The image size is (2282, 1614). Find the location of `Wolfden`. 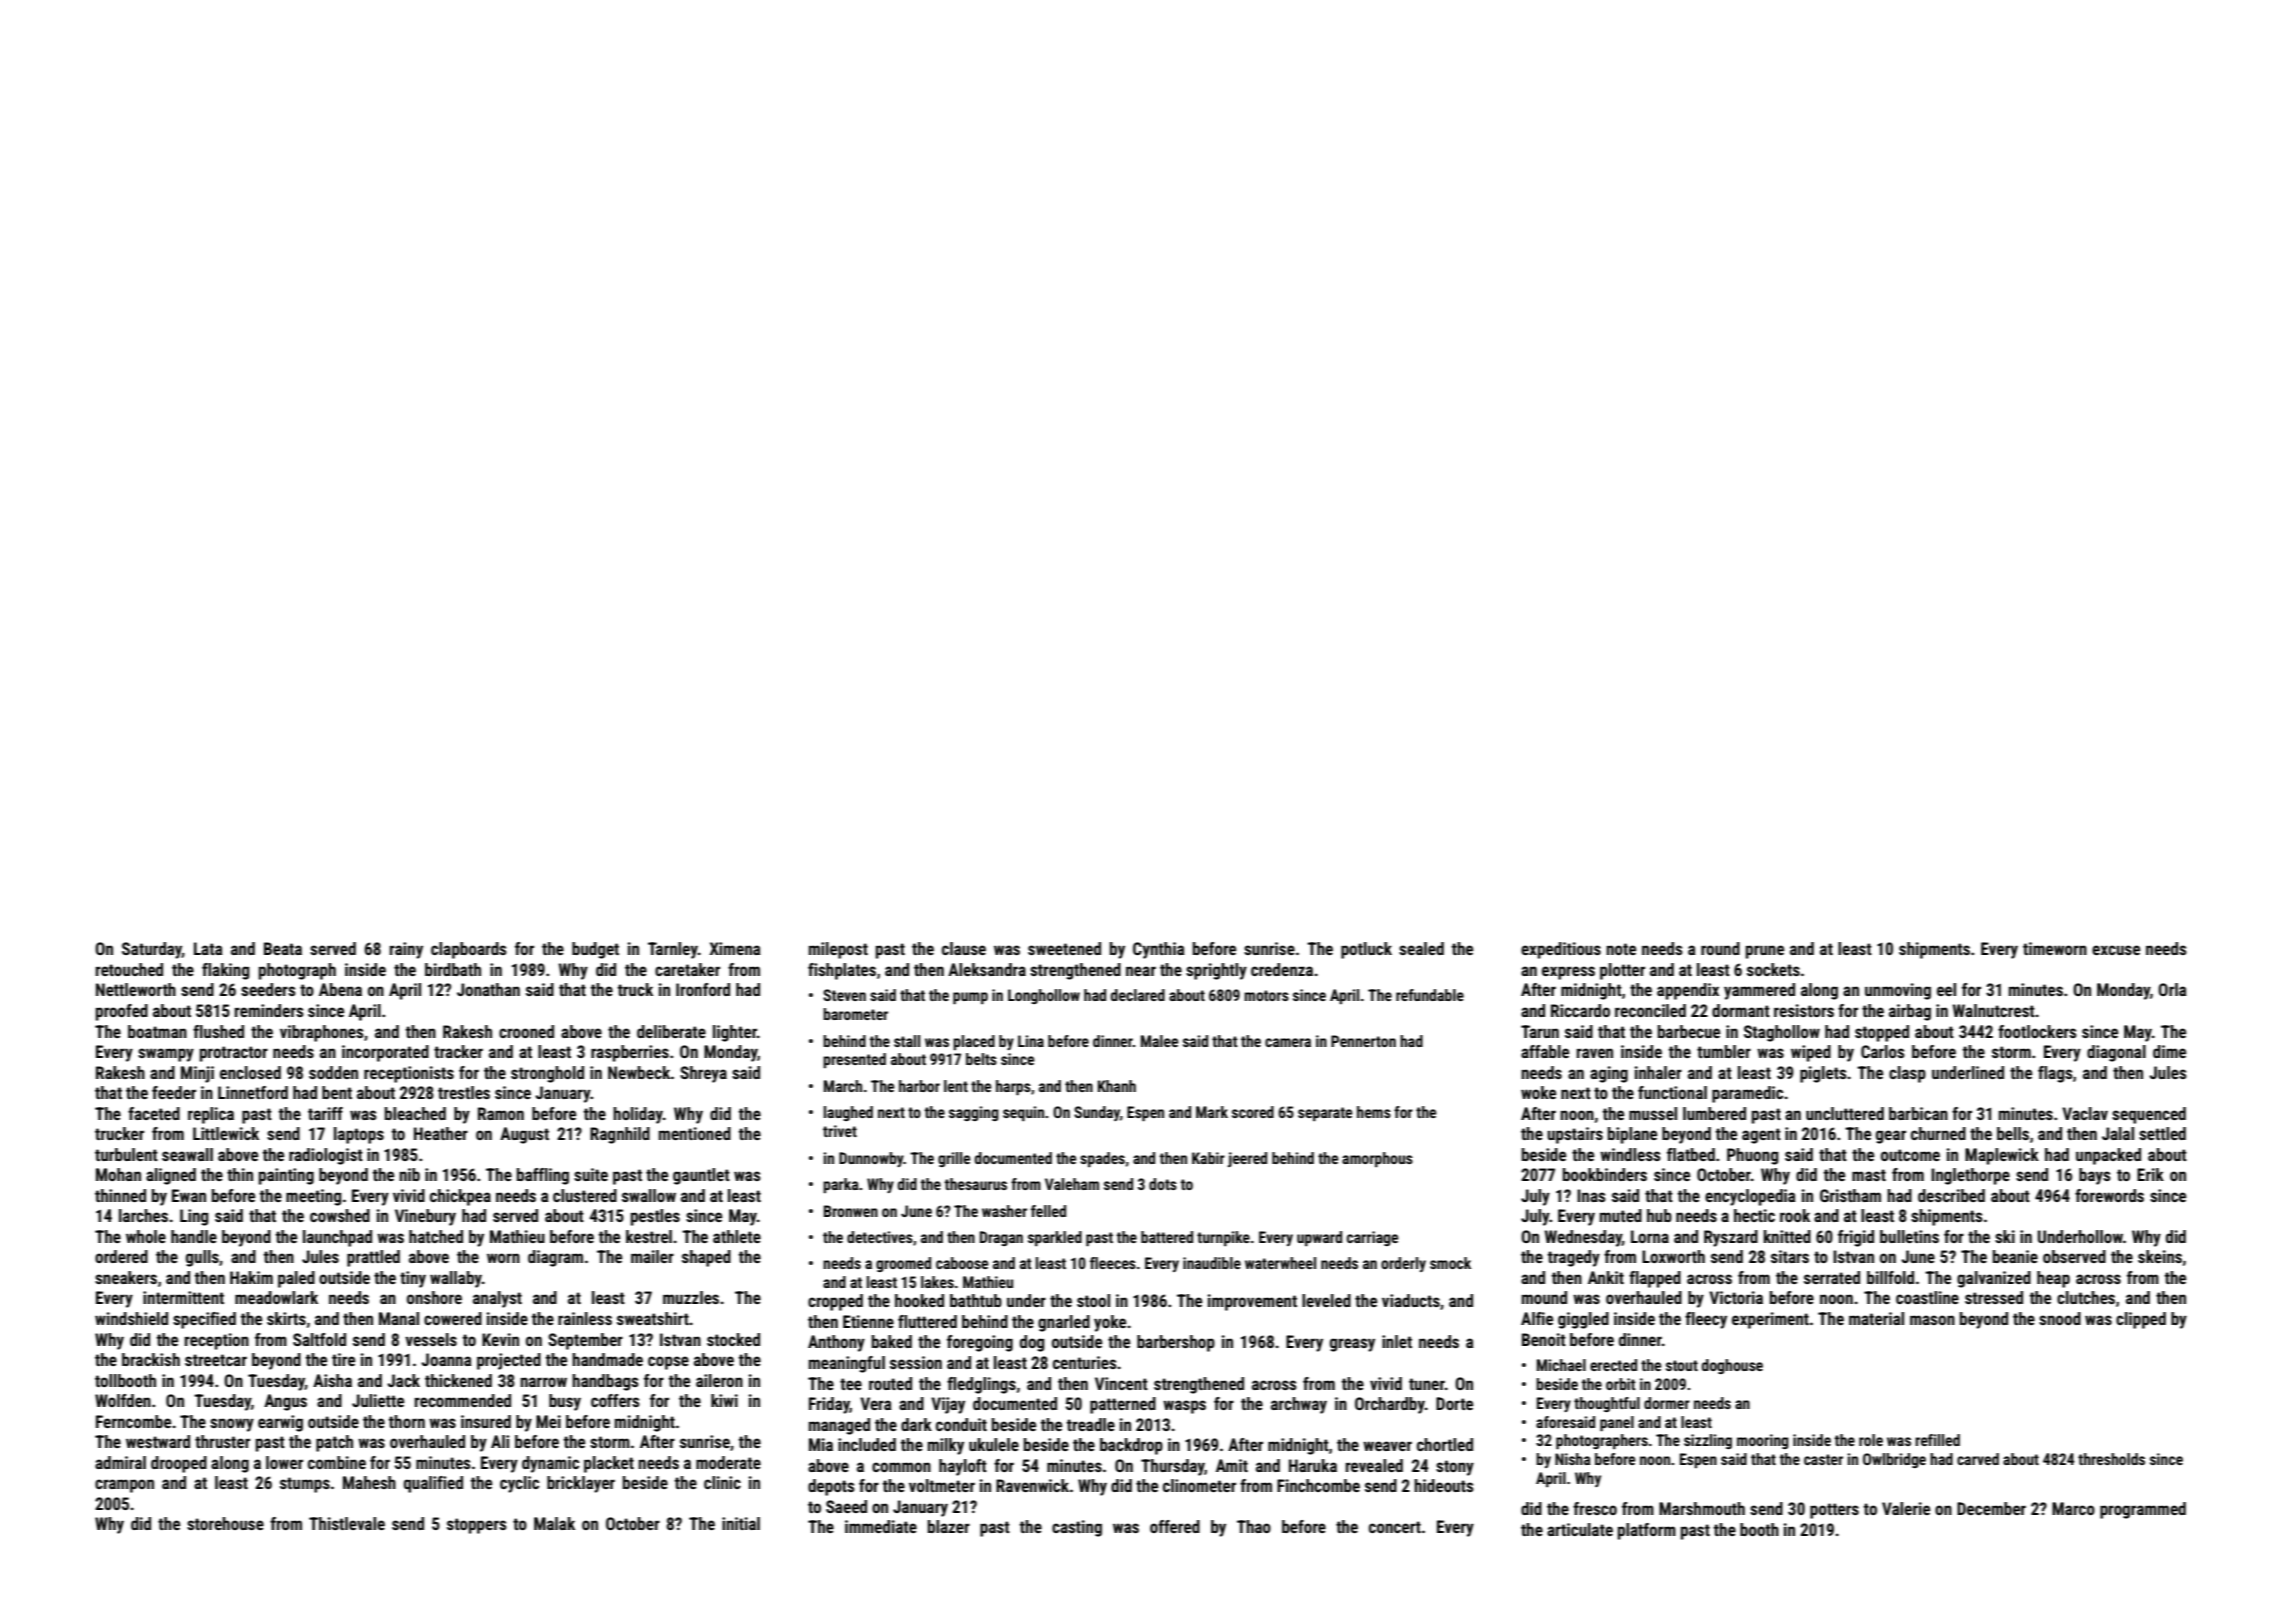

Wolfden is located at coordinates (123, 1400).
